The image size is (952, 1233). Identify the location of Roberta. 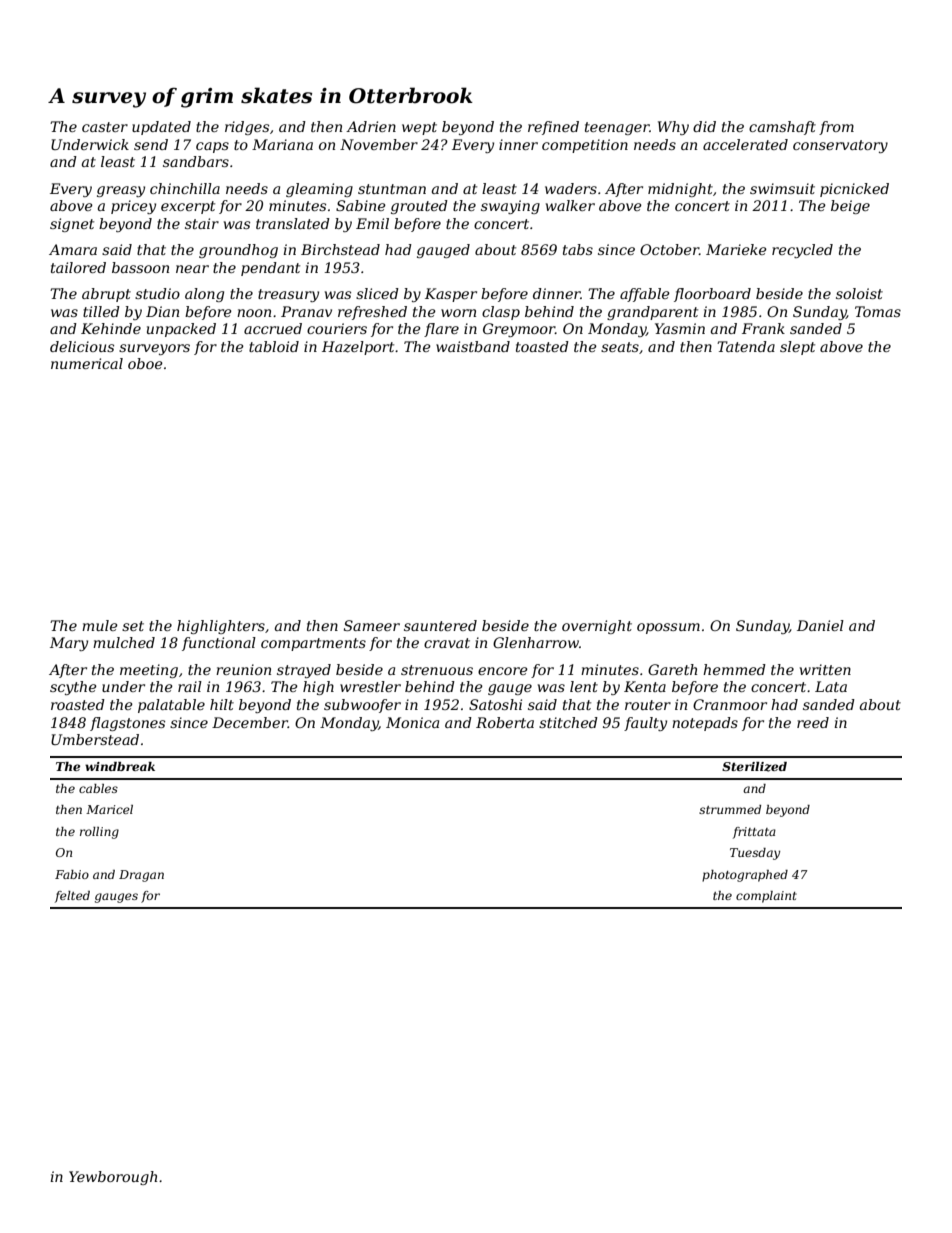
(505, 722).
